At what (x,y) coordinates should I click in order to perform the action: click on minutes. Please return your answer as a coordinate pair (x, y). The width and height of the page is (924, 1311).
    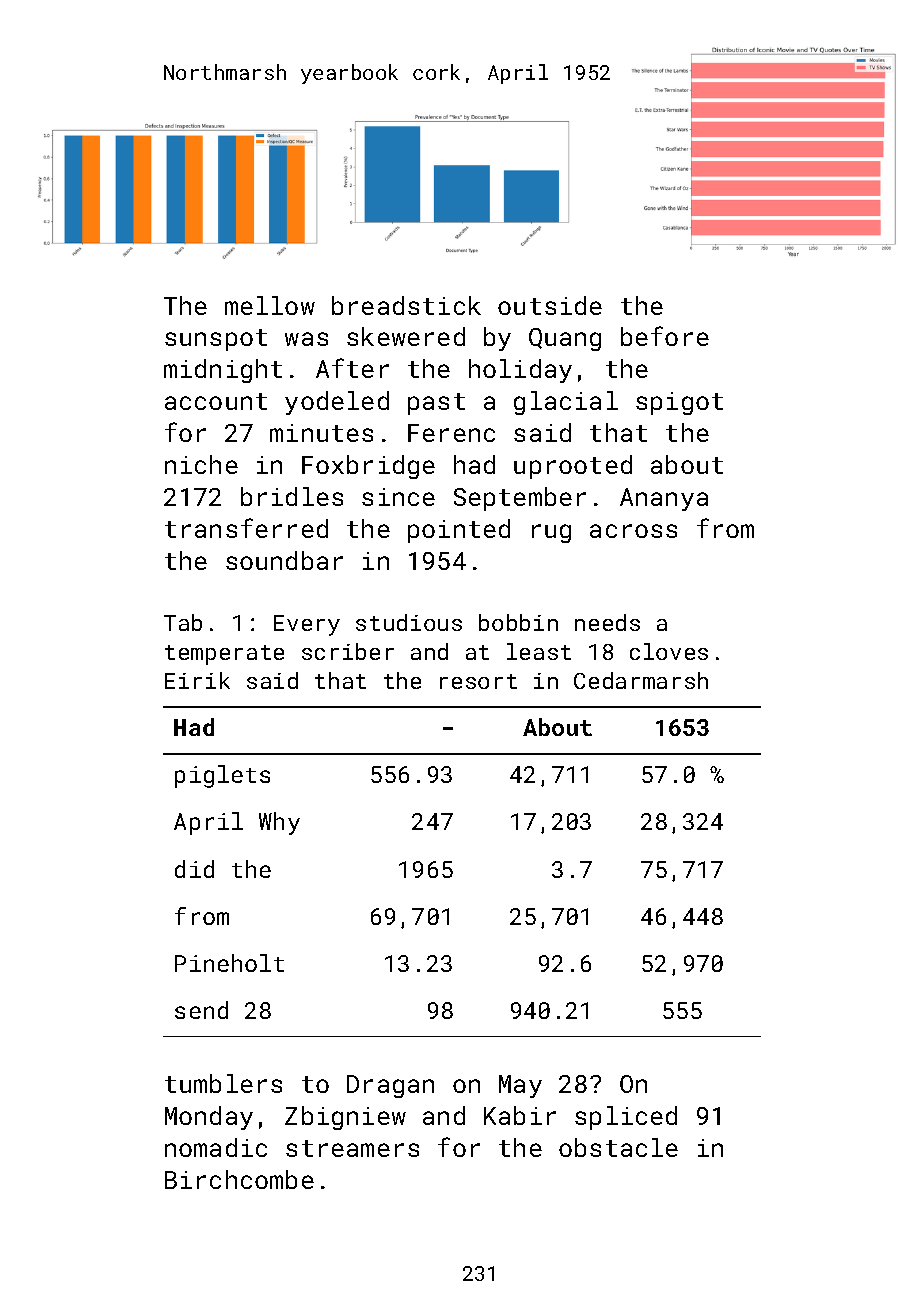
    Looking at the image, I should click on (321, 433).
